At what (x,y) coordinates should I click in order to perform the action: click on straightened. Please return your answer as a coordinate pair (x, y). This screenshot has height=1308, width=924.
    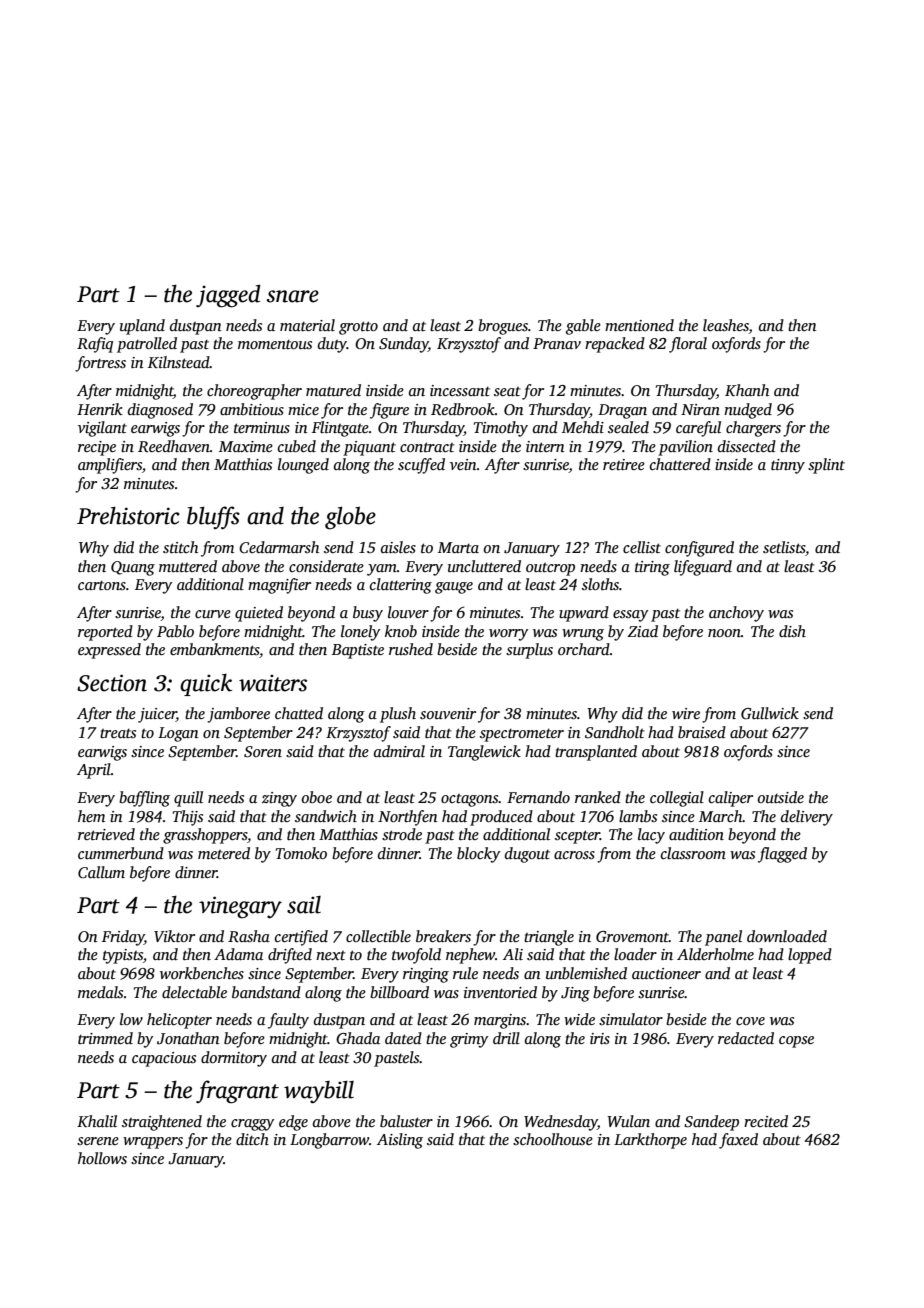
    Looking at the image, I should click on (162, 1123).
